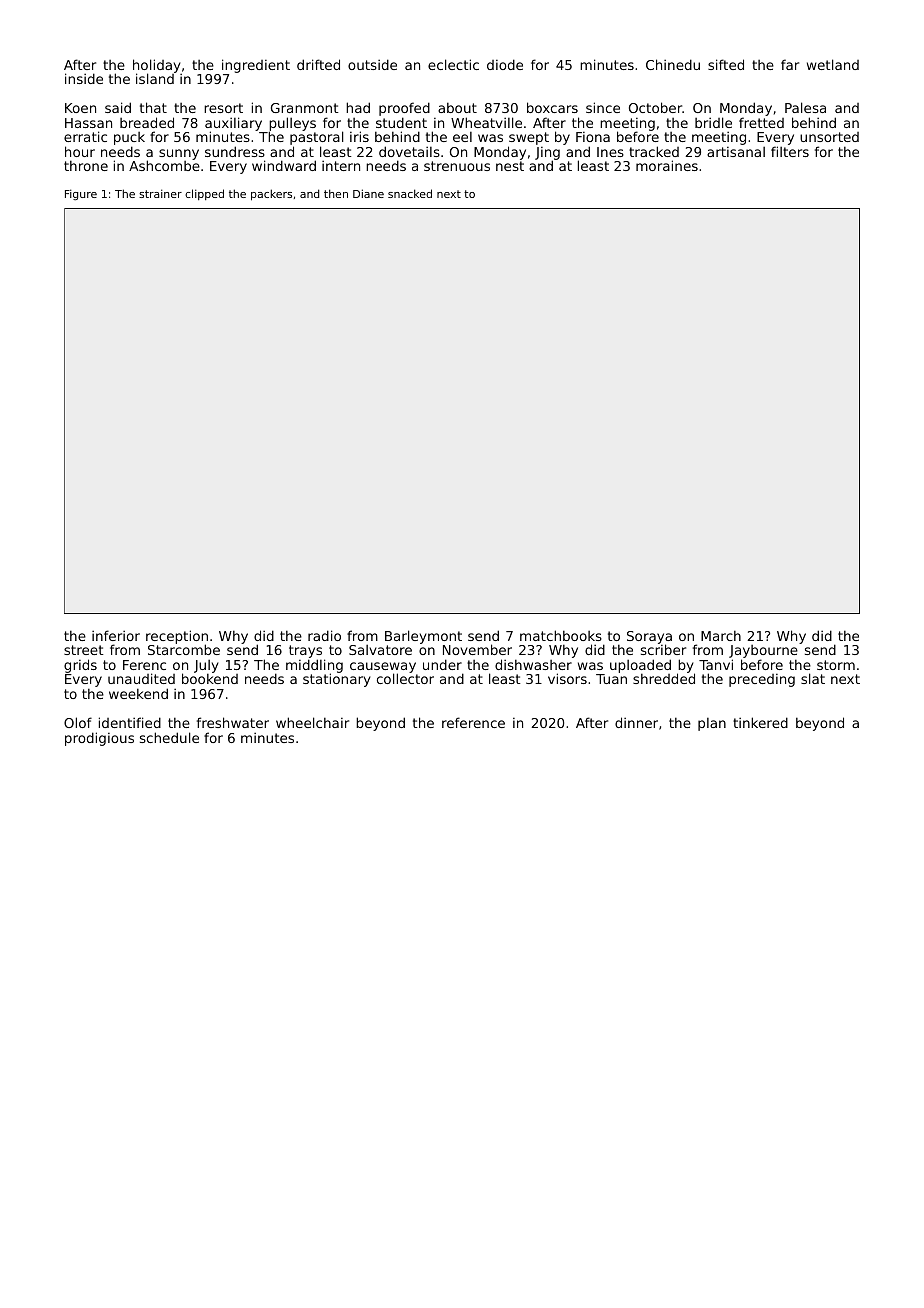 The width and height of the screenshot is (924, 1308). I want to click on filters, so click(790, 151).
